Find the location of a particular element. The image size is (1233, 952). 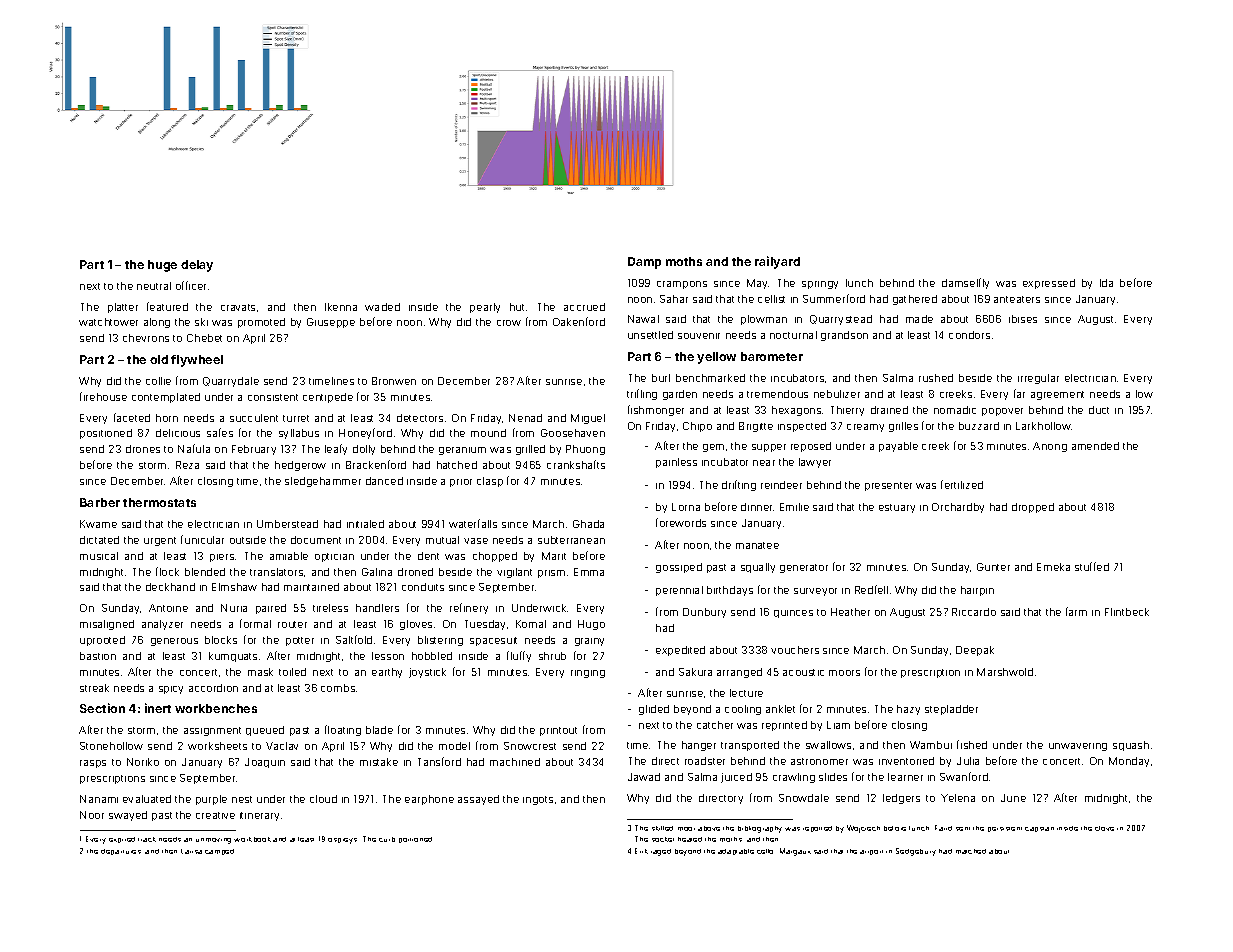

clove is located at coordinates (1104, 828).
